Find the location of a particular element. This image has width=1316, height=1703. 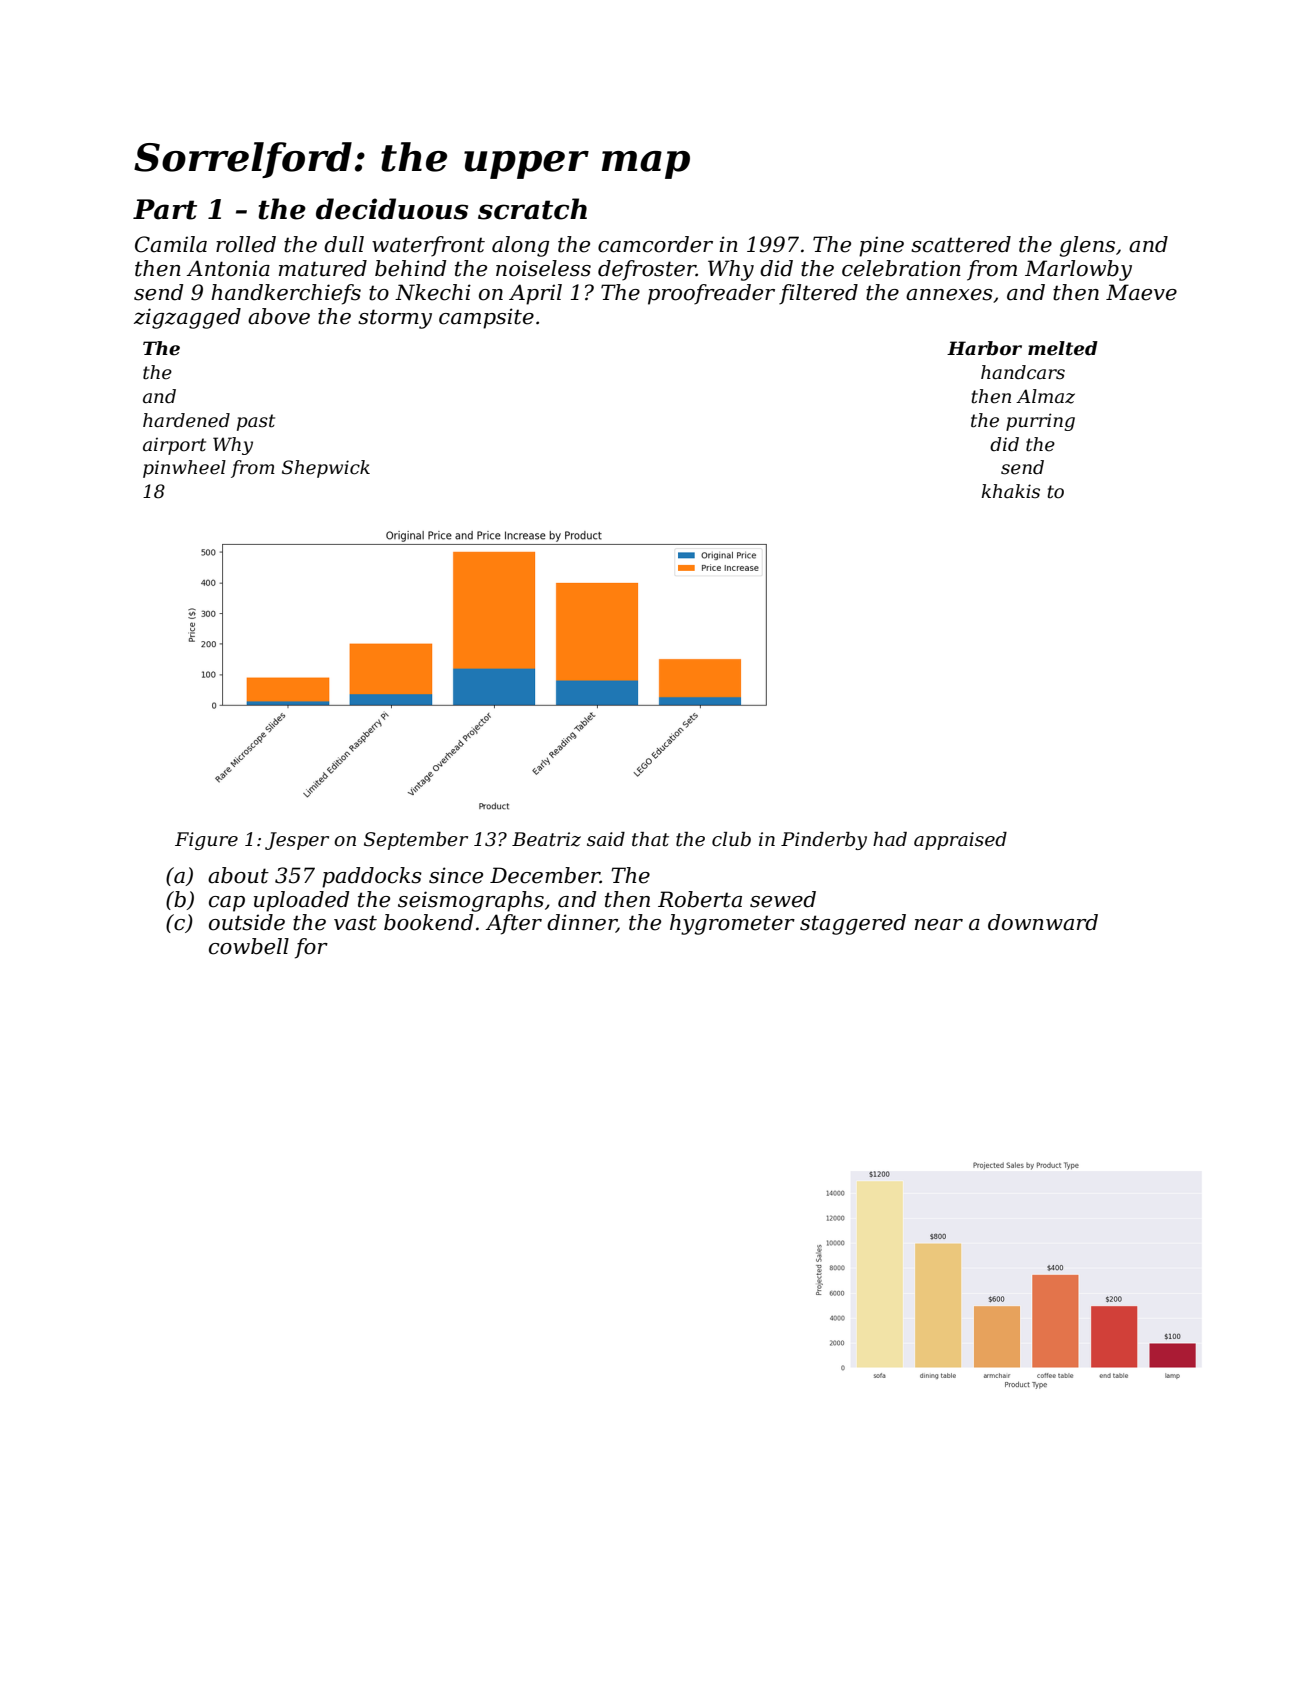

purring is located at coordinates (1040, 422).
